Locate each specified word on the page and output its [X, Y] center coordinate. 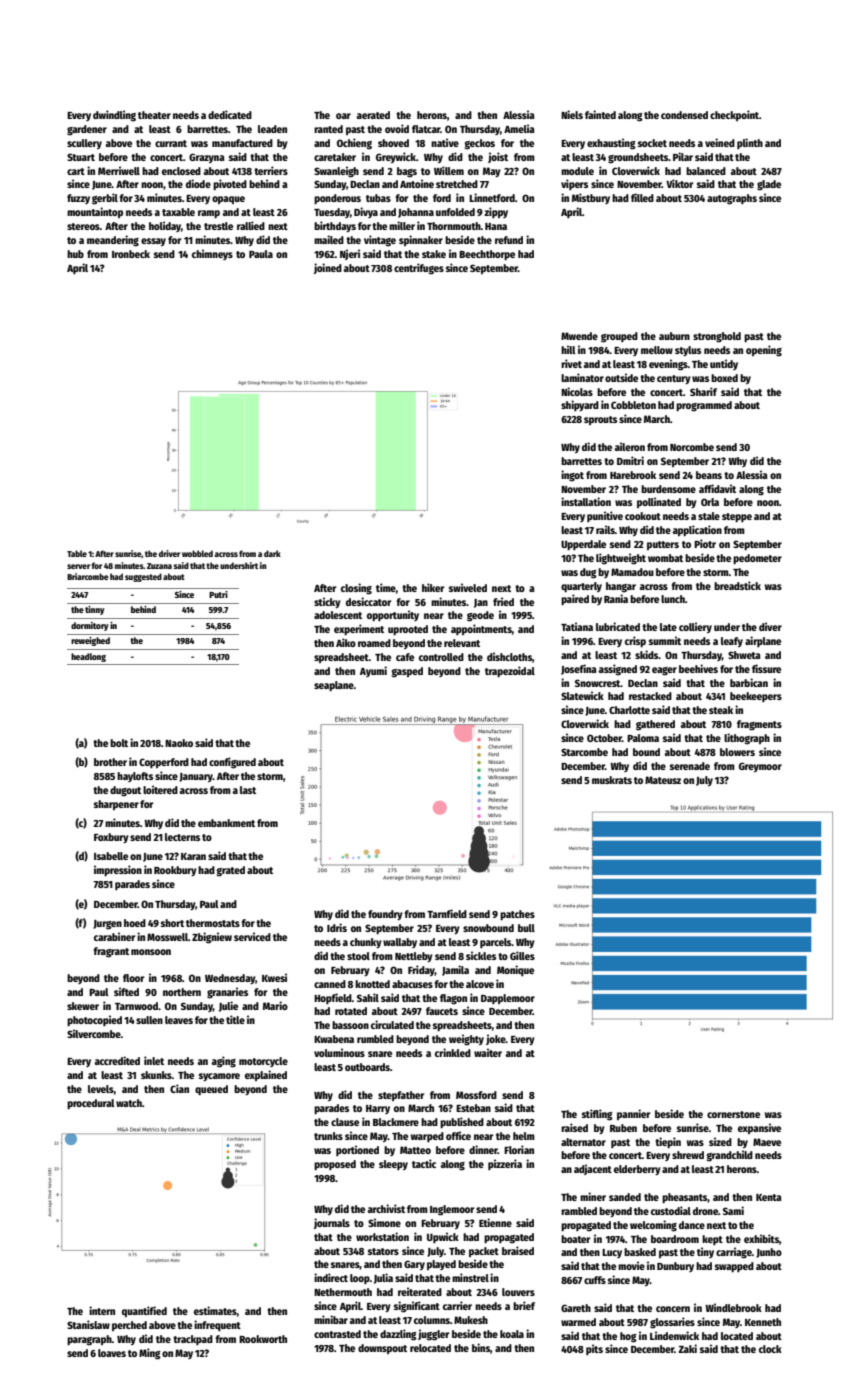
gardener [87, 130]
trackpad [193, 1340]
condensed [684, 115]
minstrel [470, 1277]
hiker [433, 587]
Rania [616, 598]
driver [169, 553]
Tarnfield [447, 913]
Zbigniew [212, 938]
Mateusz [663, 780]
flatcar [426, 129]
